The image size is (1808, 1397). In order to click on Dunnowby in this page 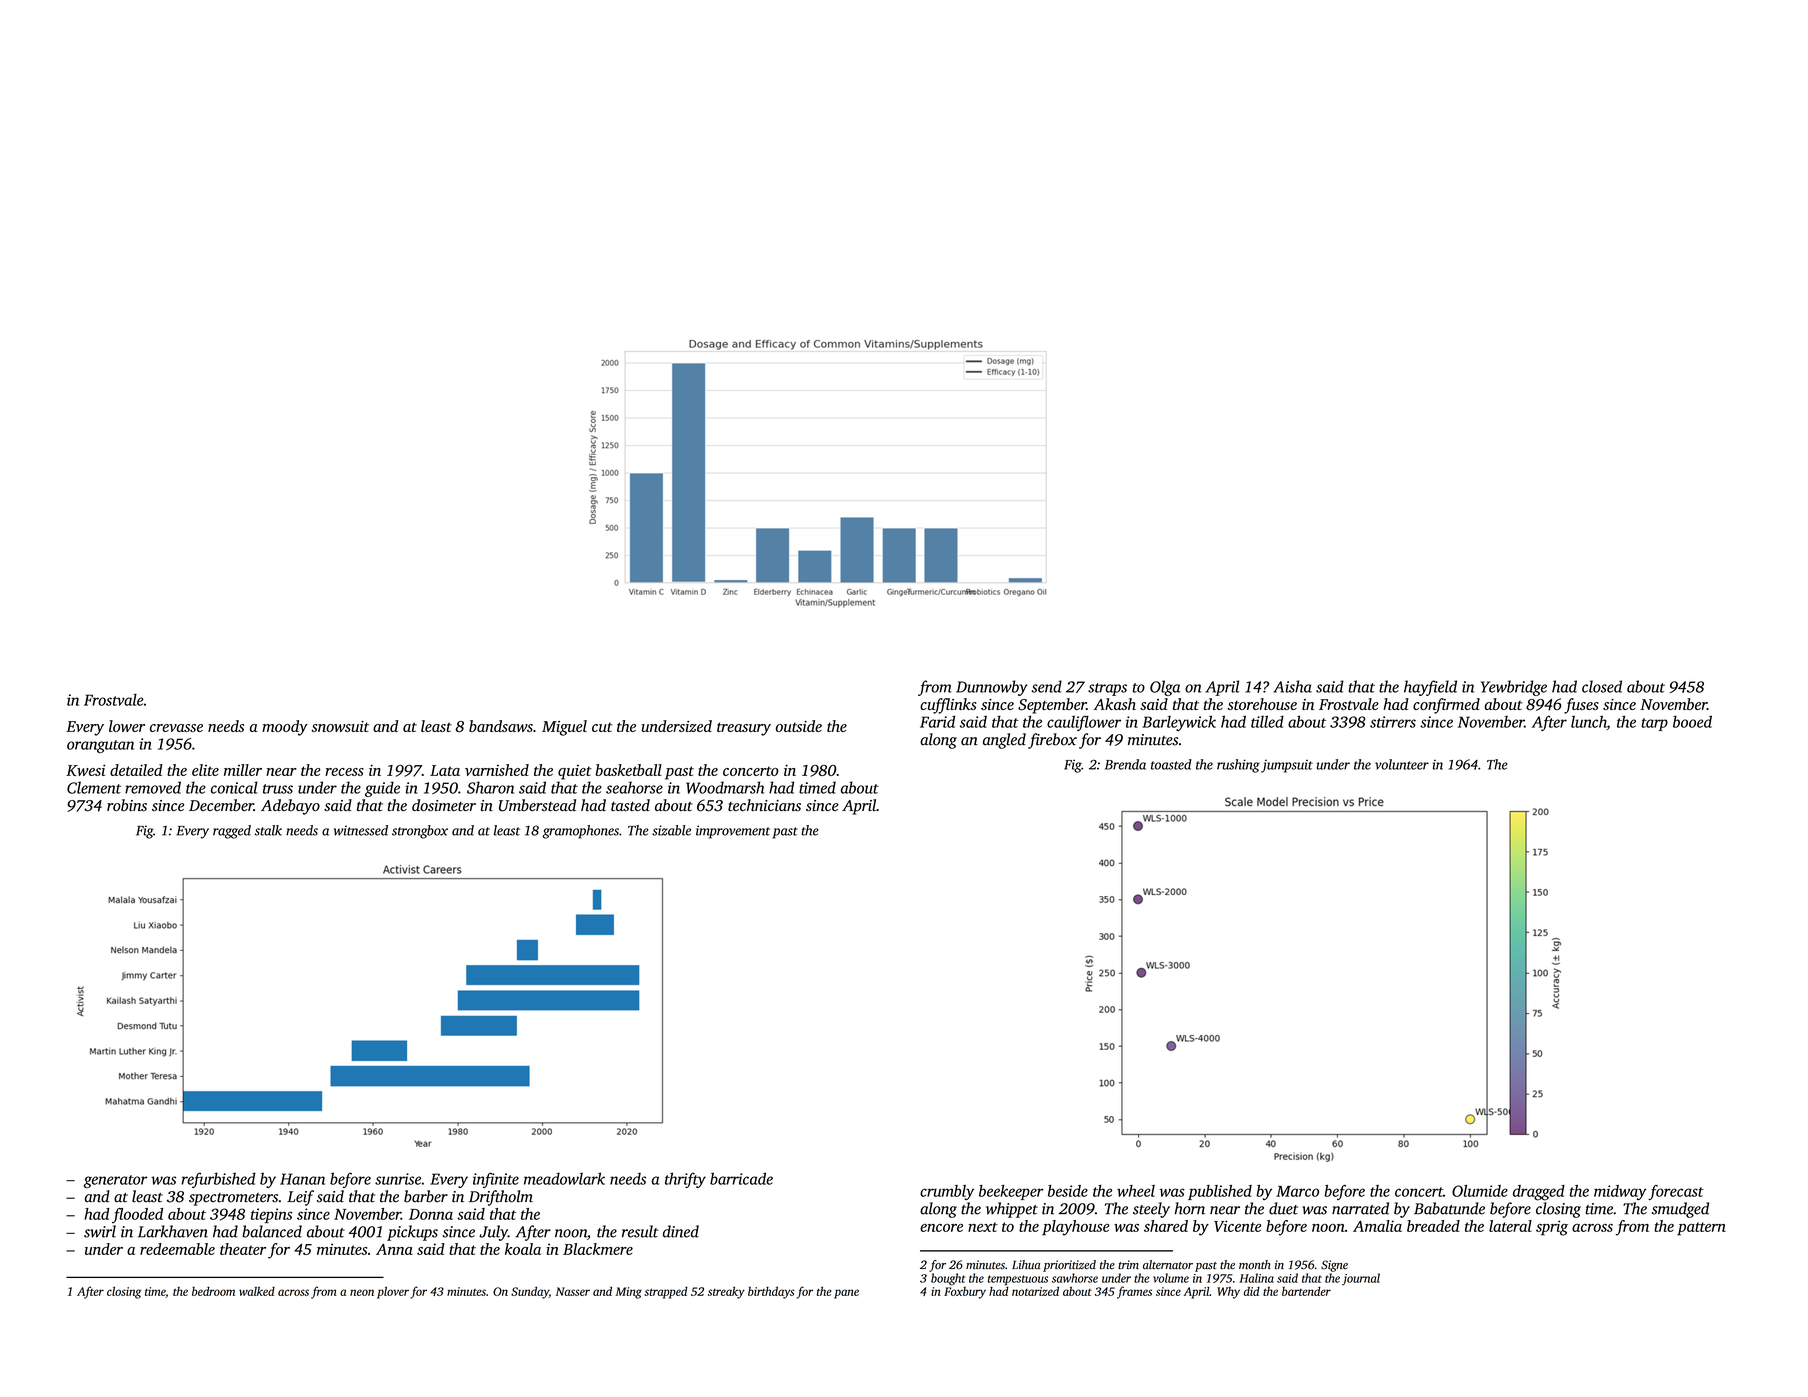, I will do `click(992, 688)`.
